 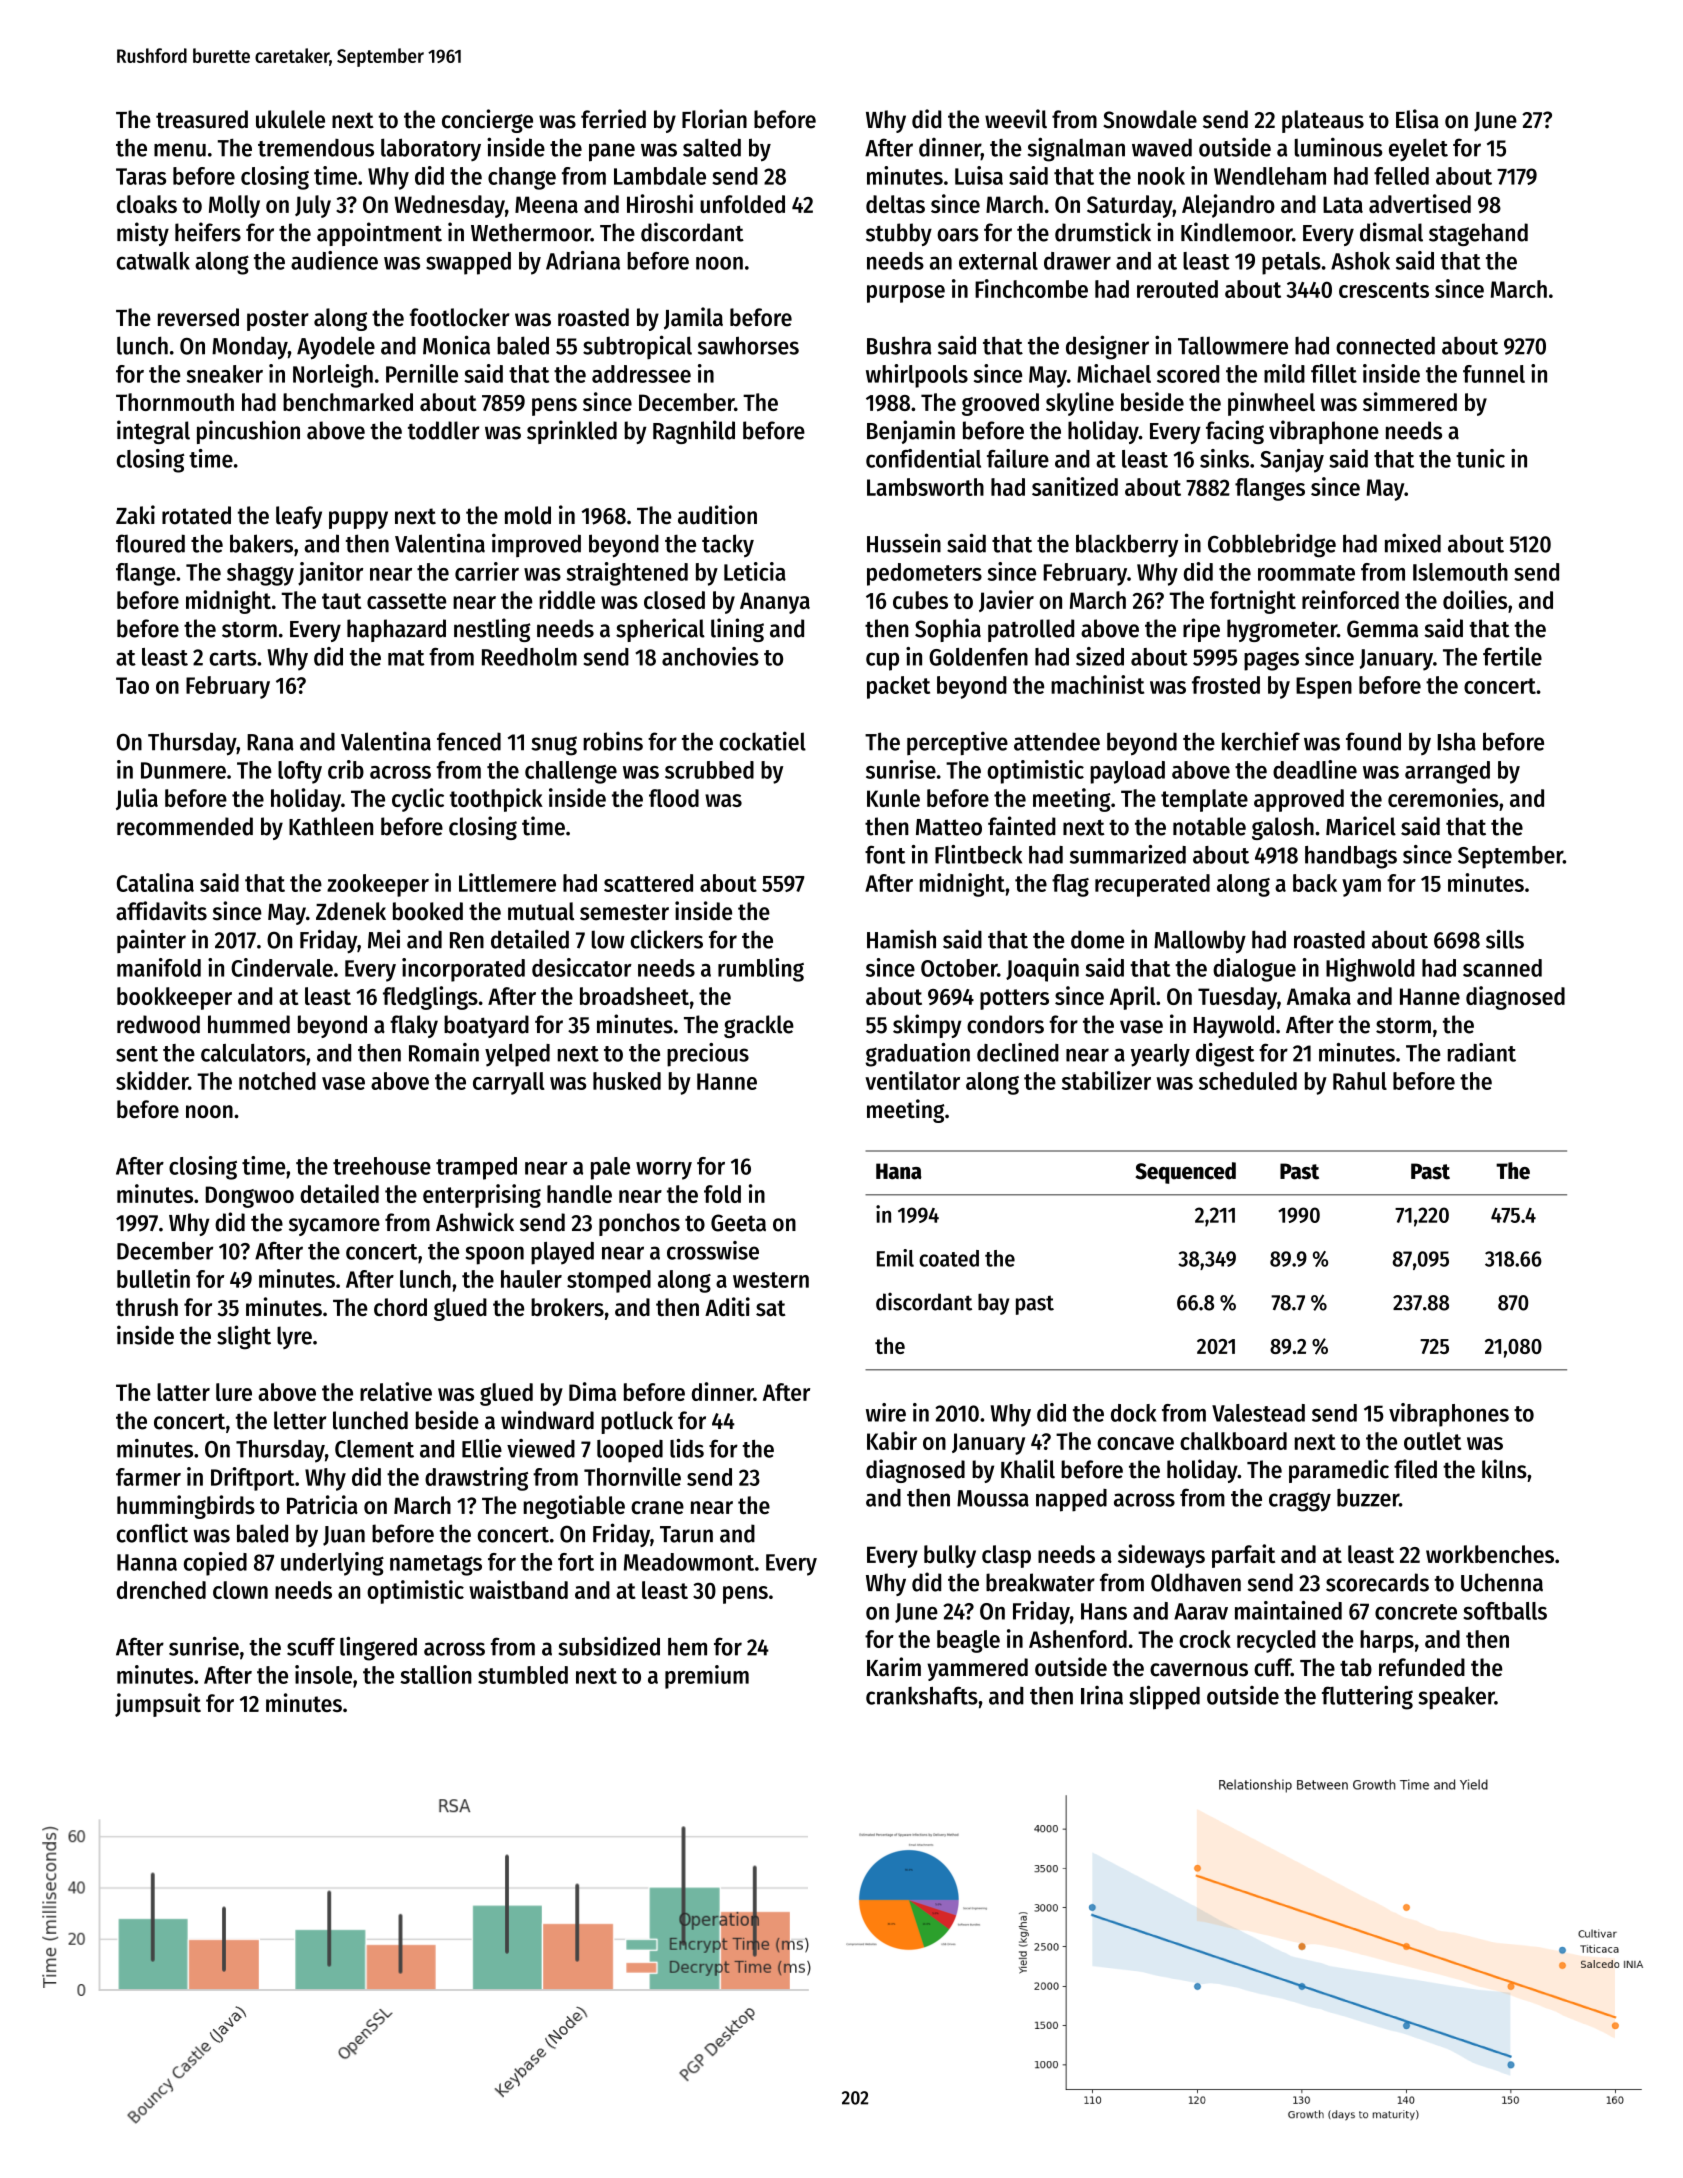 I want to click on tacky, so click(x=728, y=545).
